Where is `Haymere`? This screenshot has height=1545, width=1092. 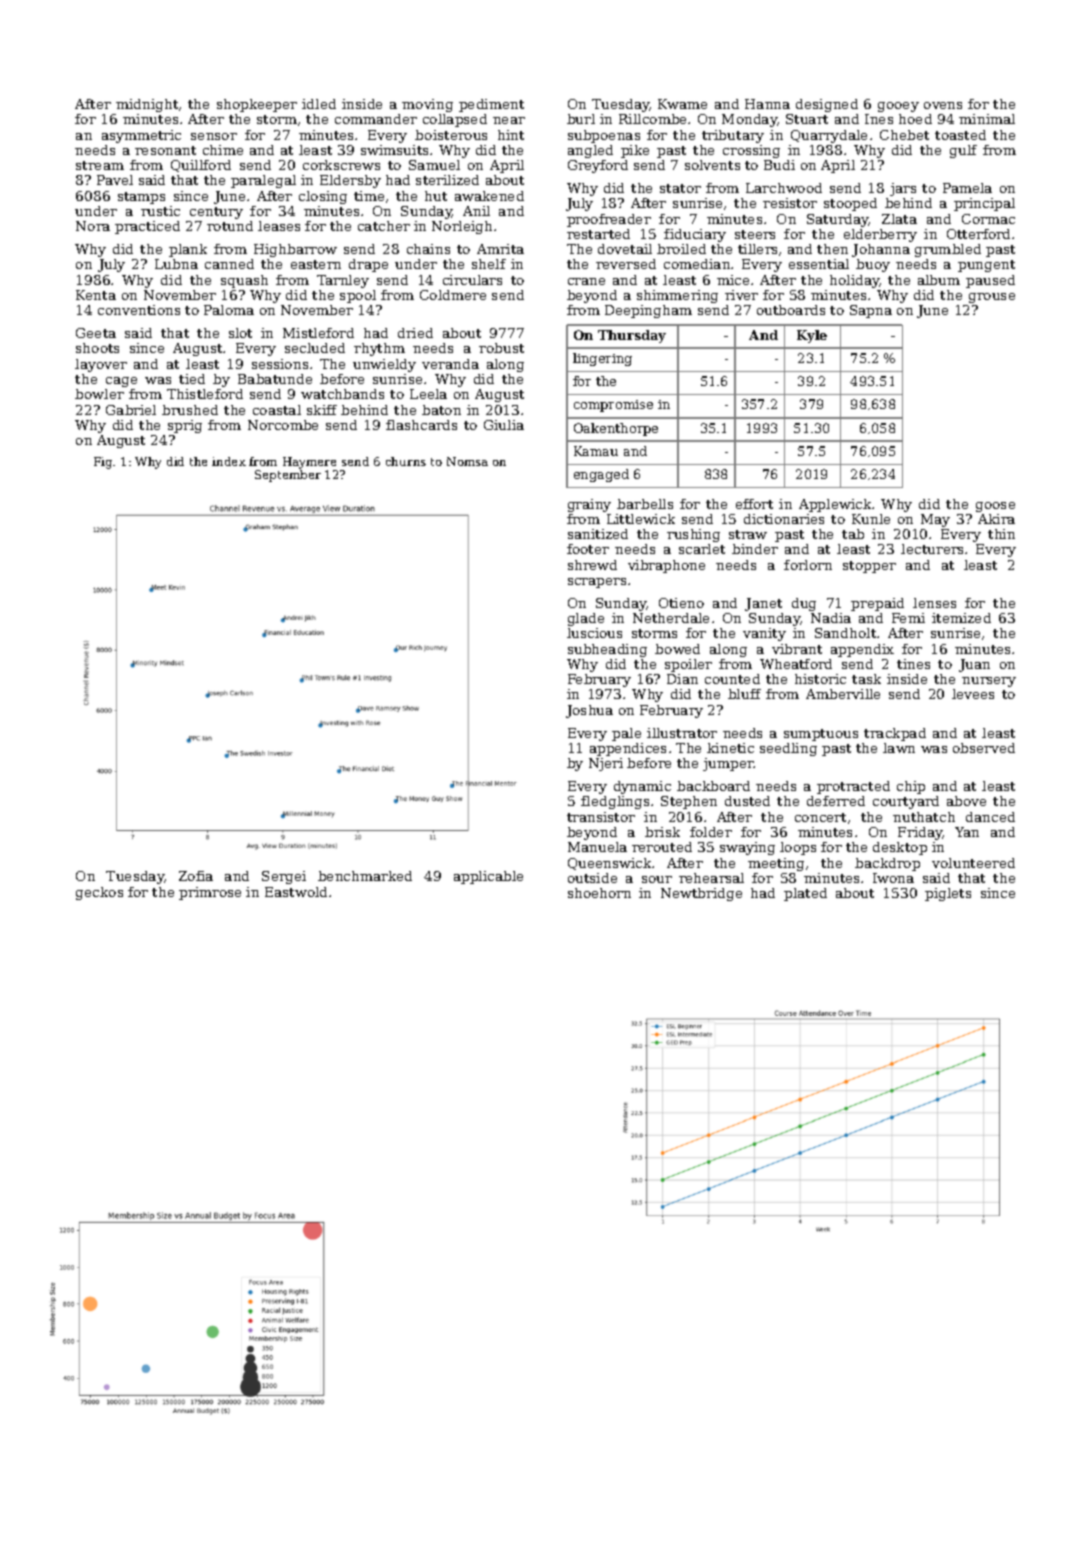
Haymere is located at coordinates (309, 463).
